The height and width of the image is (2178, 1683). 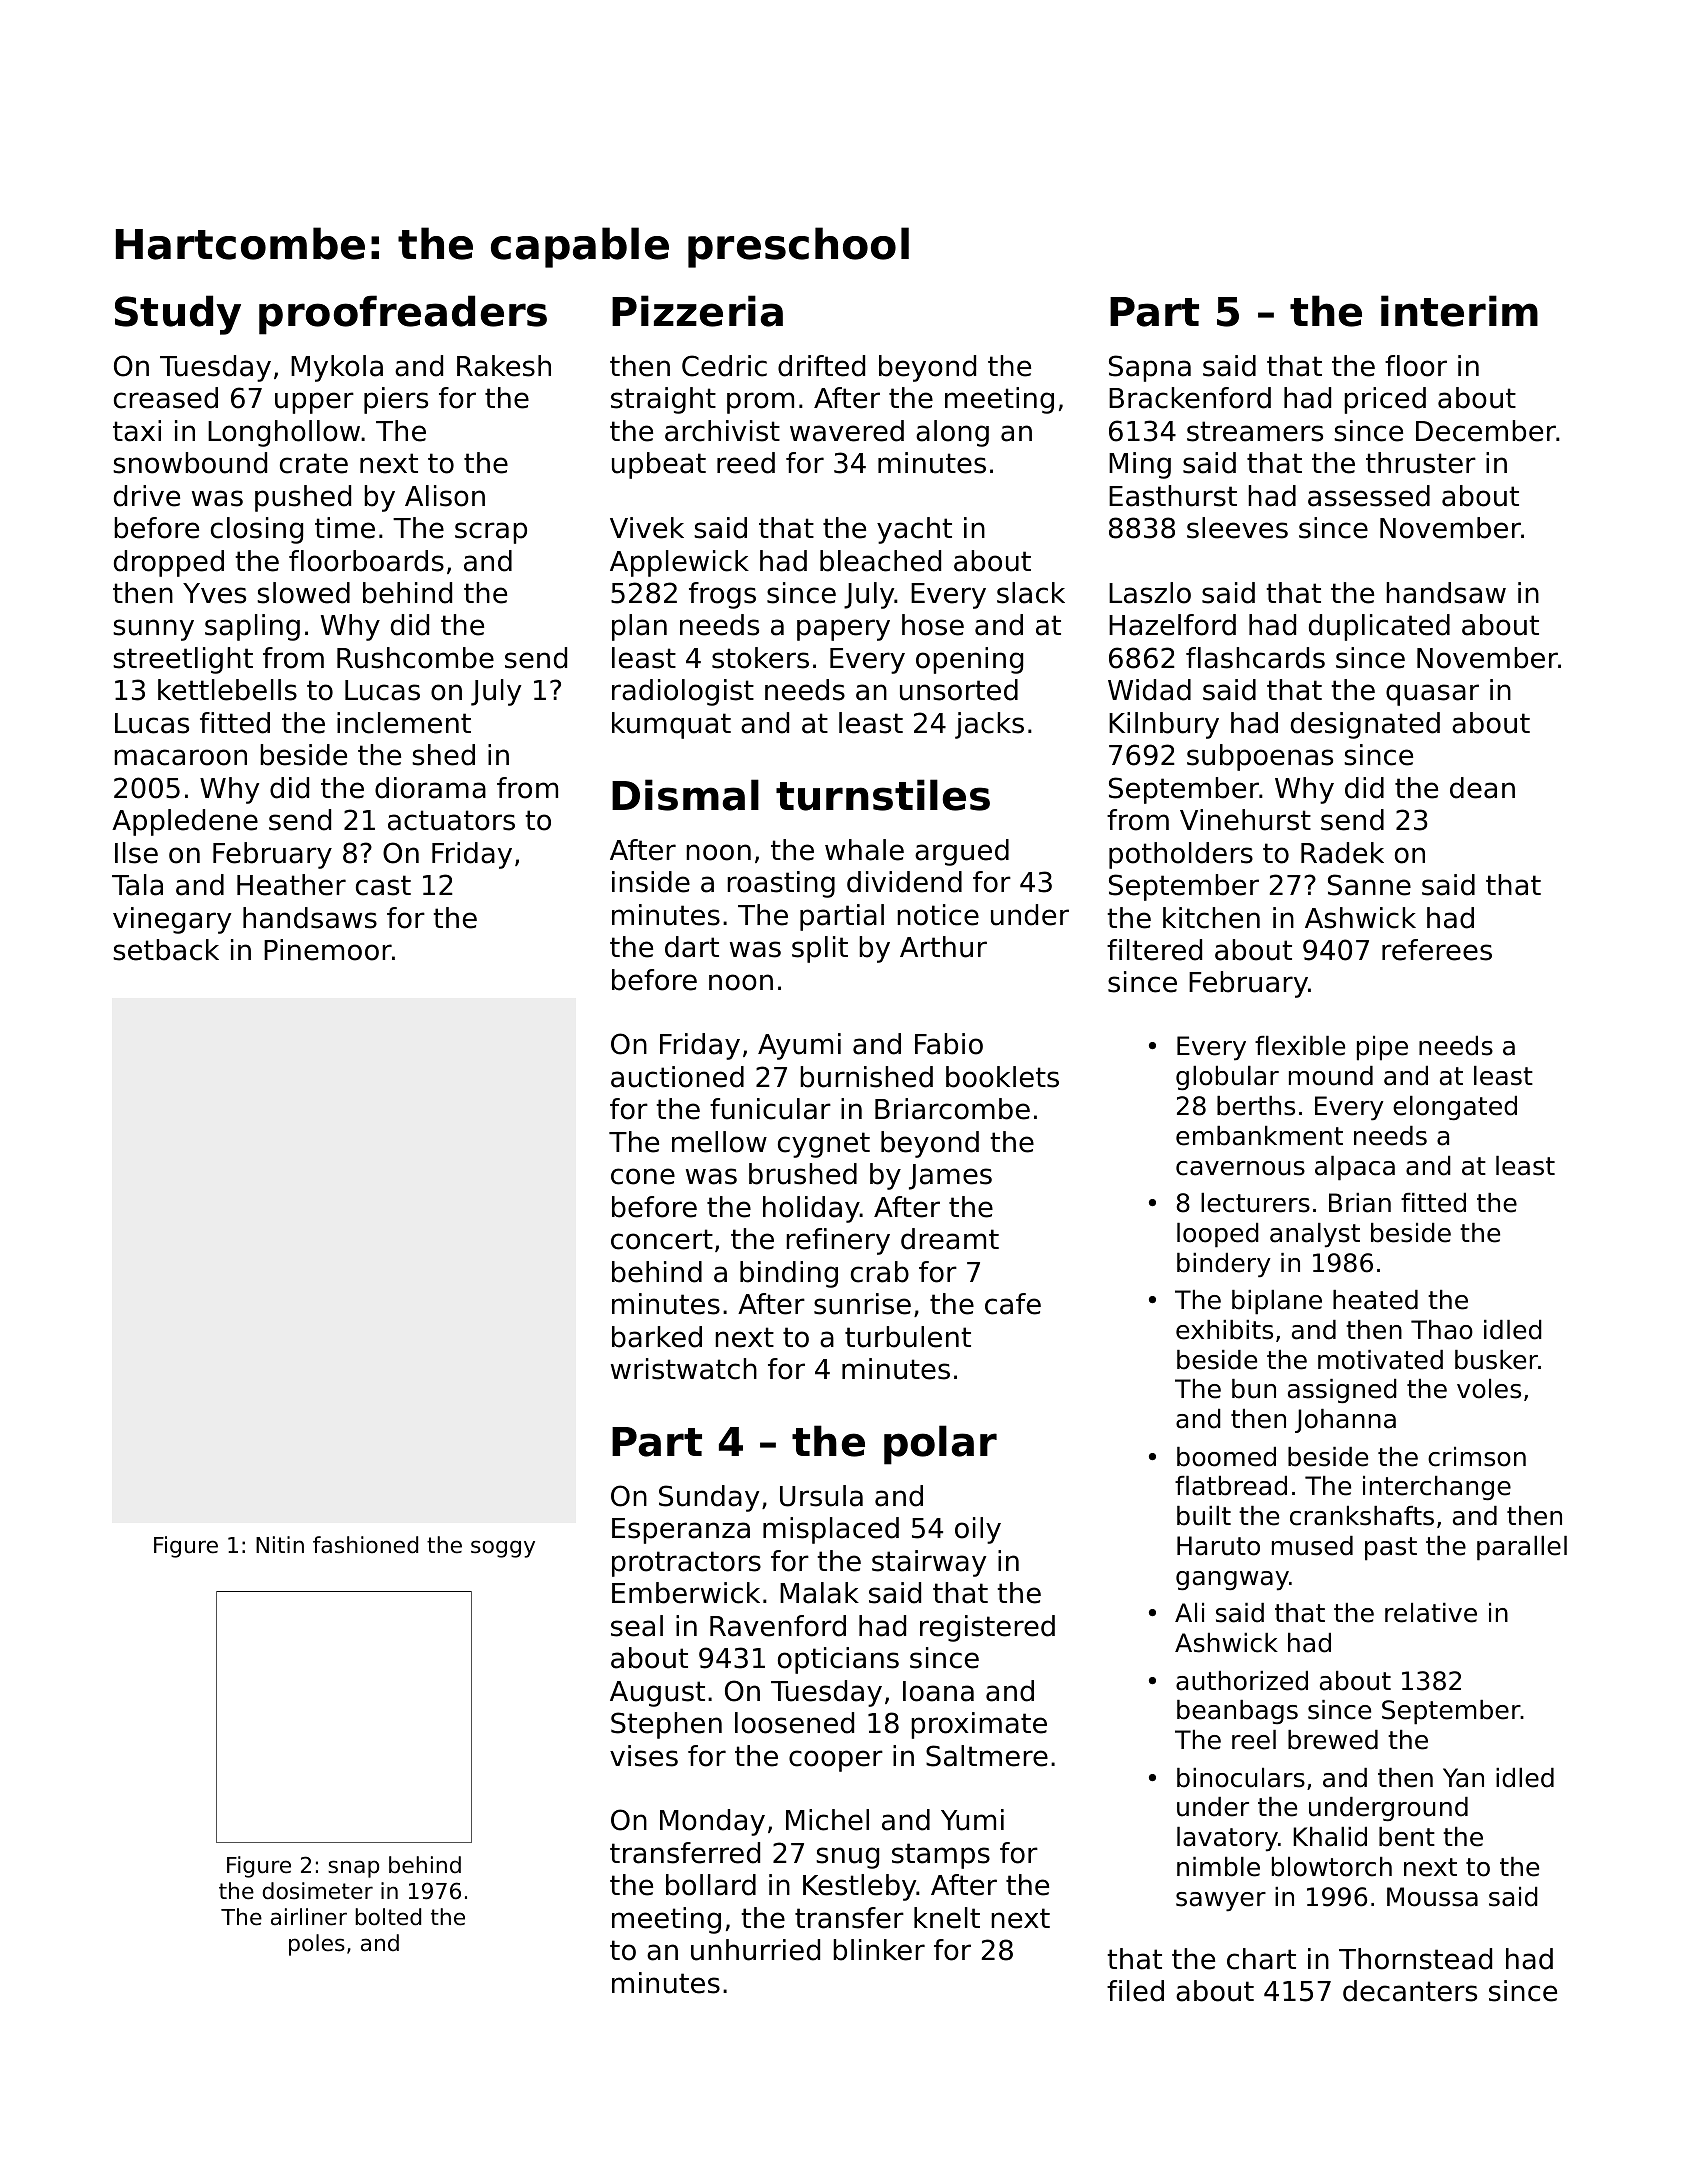 I want to click on elongated, so click(x=1455, y=1108).
